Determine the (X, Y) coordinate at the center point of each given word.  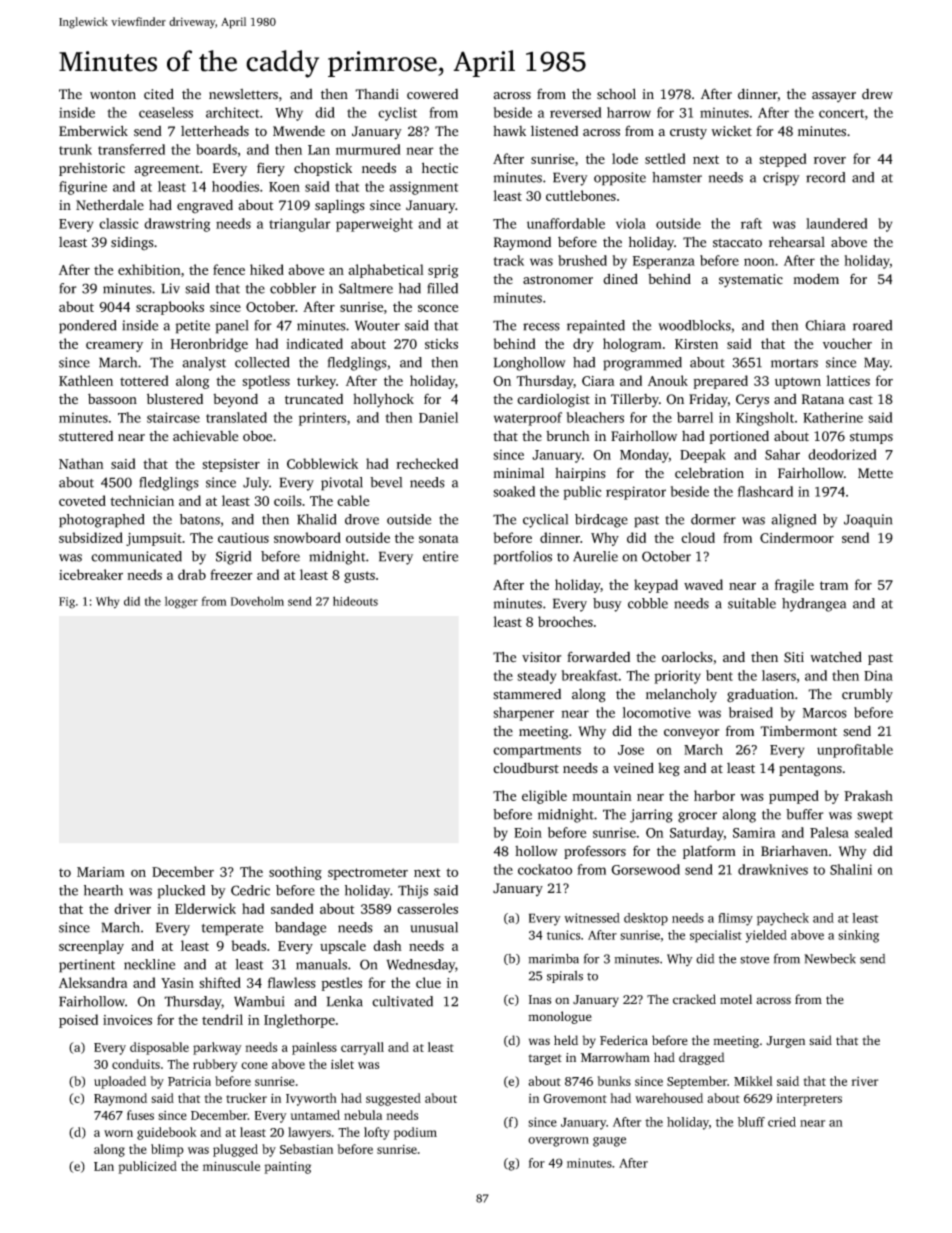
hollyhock (383, 400)
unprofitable (855, 751)
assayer (834, 97)
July (256, 484)
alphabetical (386, 271)
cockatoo (545, 869)
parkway (217, 1048)
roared (872, 325)
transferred (131, 149)
